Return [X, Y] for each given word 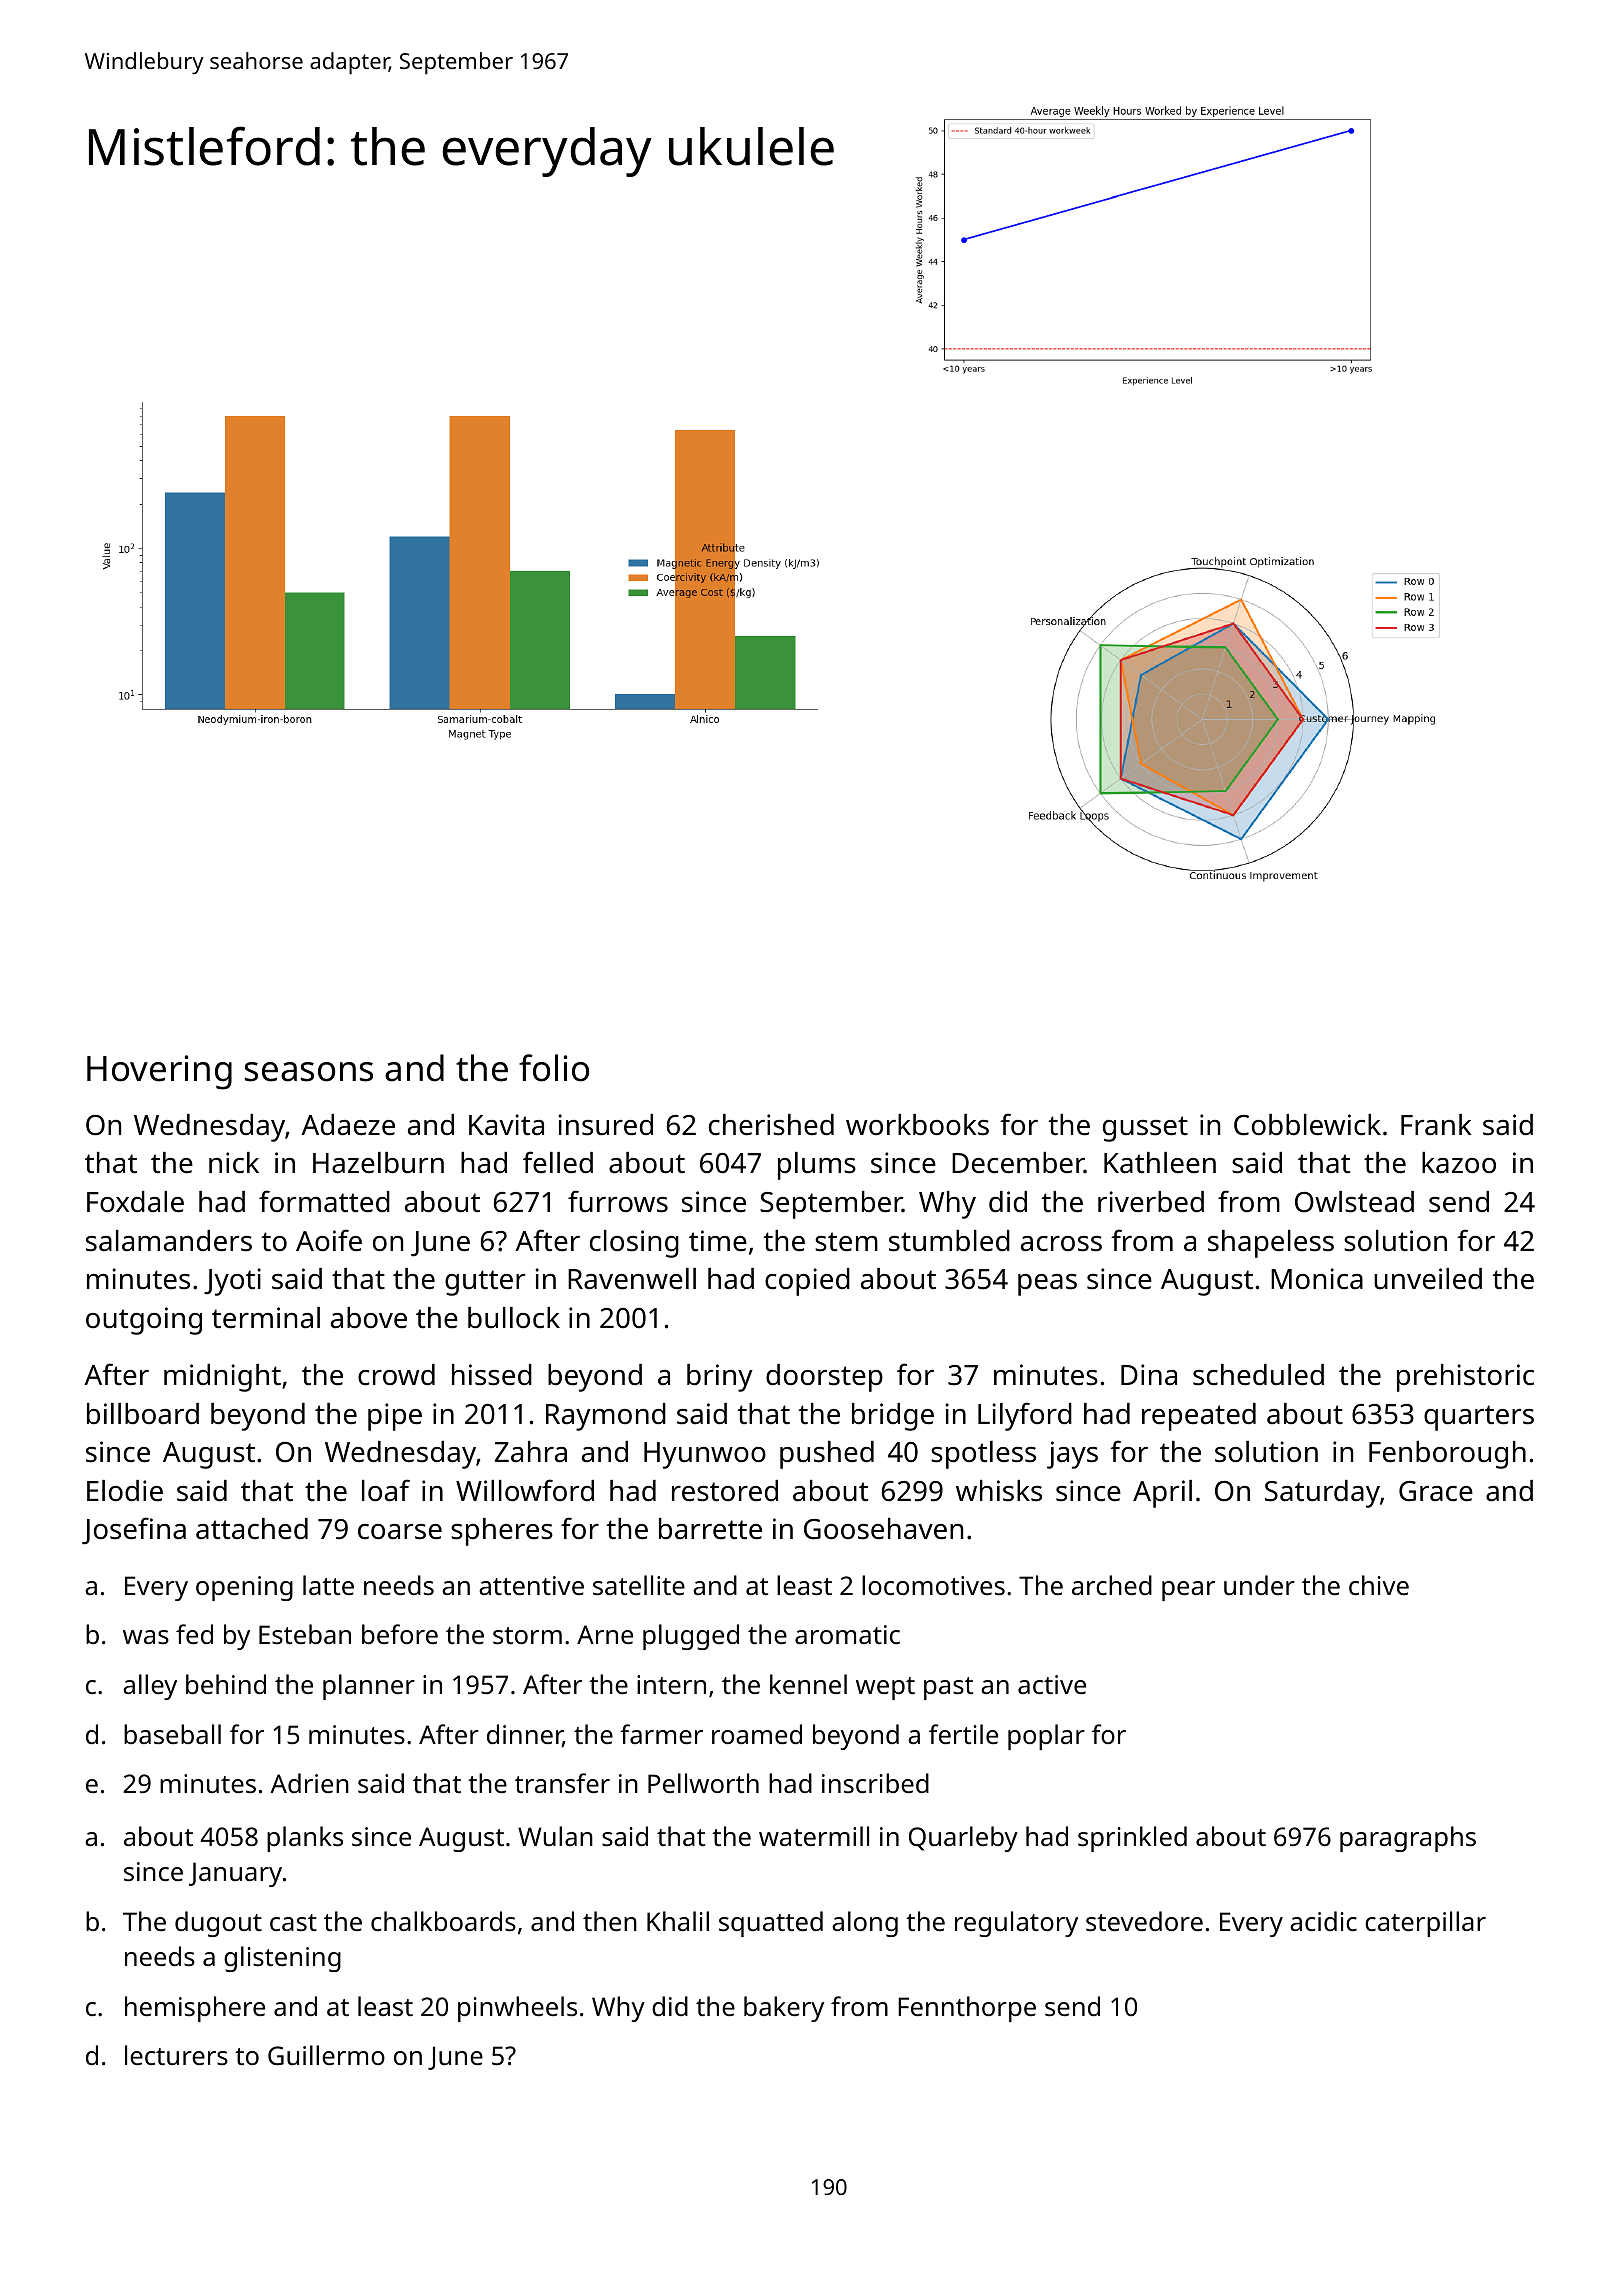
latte [328, 1585]
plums [817, 1166]
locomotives [933, 1585]
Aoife [329, 1240]
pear [1188, 1591]
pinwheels [517, 2009]
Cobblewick [1307, 1125]
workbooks [917, 1125]
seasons [309, 1072]
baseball [172, 1734]
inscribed [875, 1783]
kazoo [1459, 1162]
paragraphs [1408, 1839]
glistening [282, 1959]
